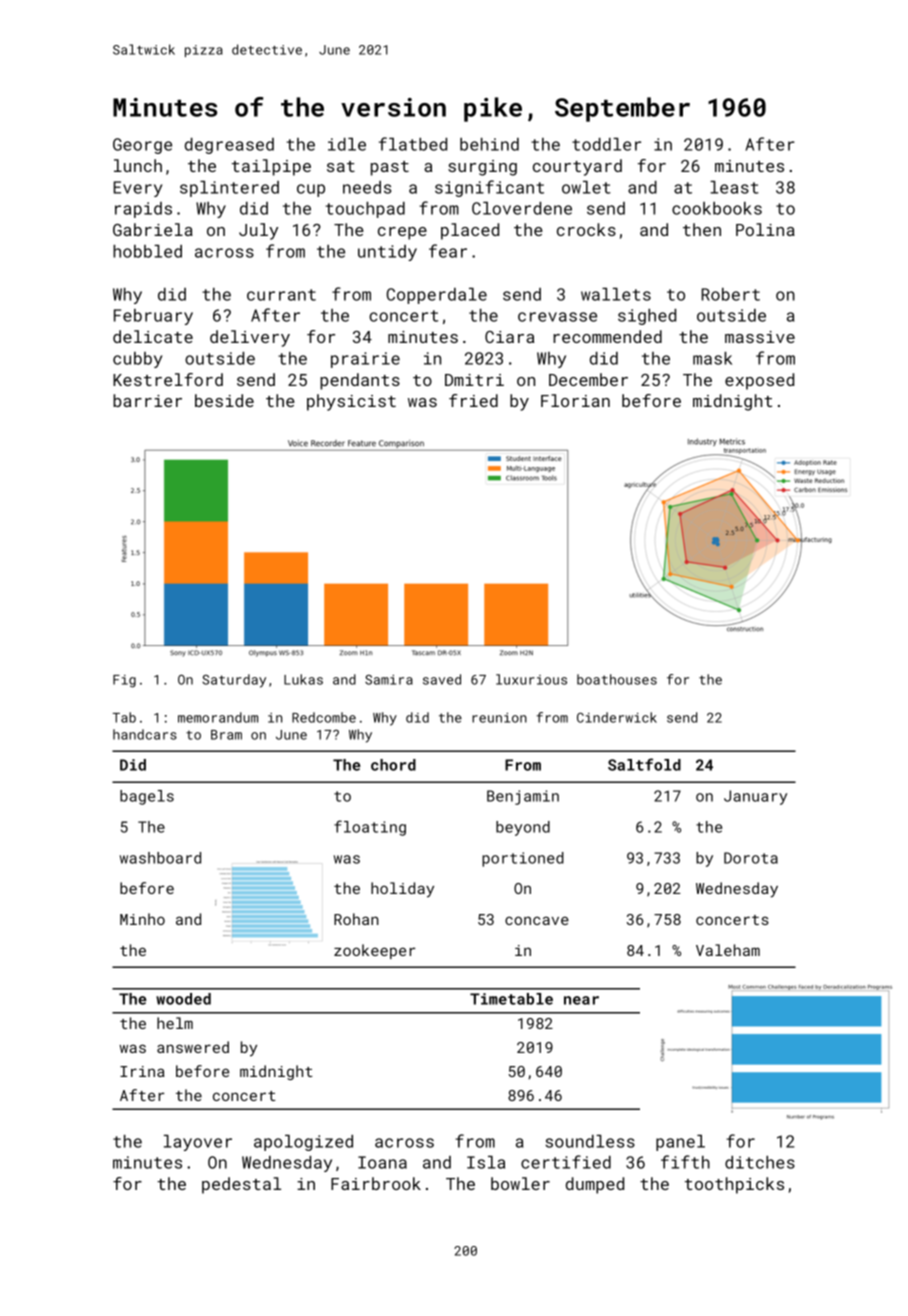 The image size is (908, 1316). I want to click on Benjamin, so click(523, 797).
